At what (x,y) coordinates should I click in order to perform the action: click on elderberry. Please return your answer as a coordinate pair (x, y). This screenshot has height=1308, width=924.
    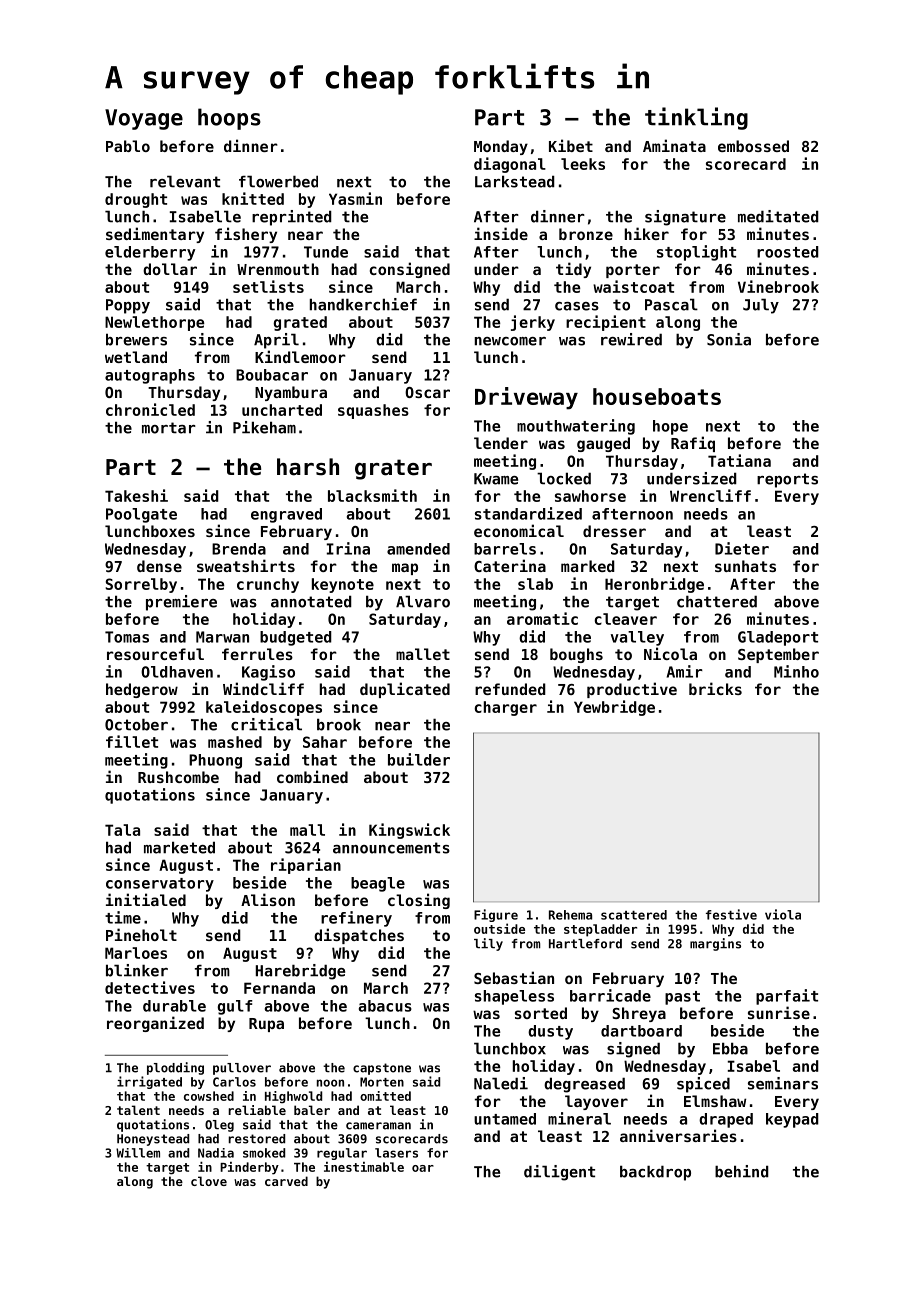
    Looking at the image, I should click on (150, 253).
